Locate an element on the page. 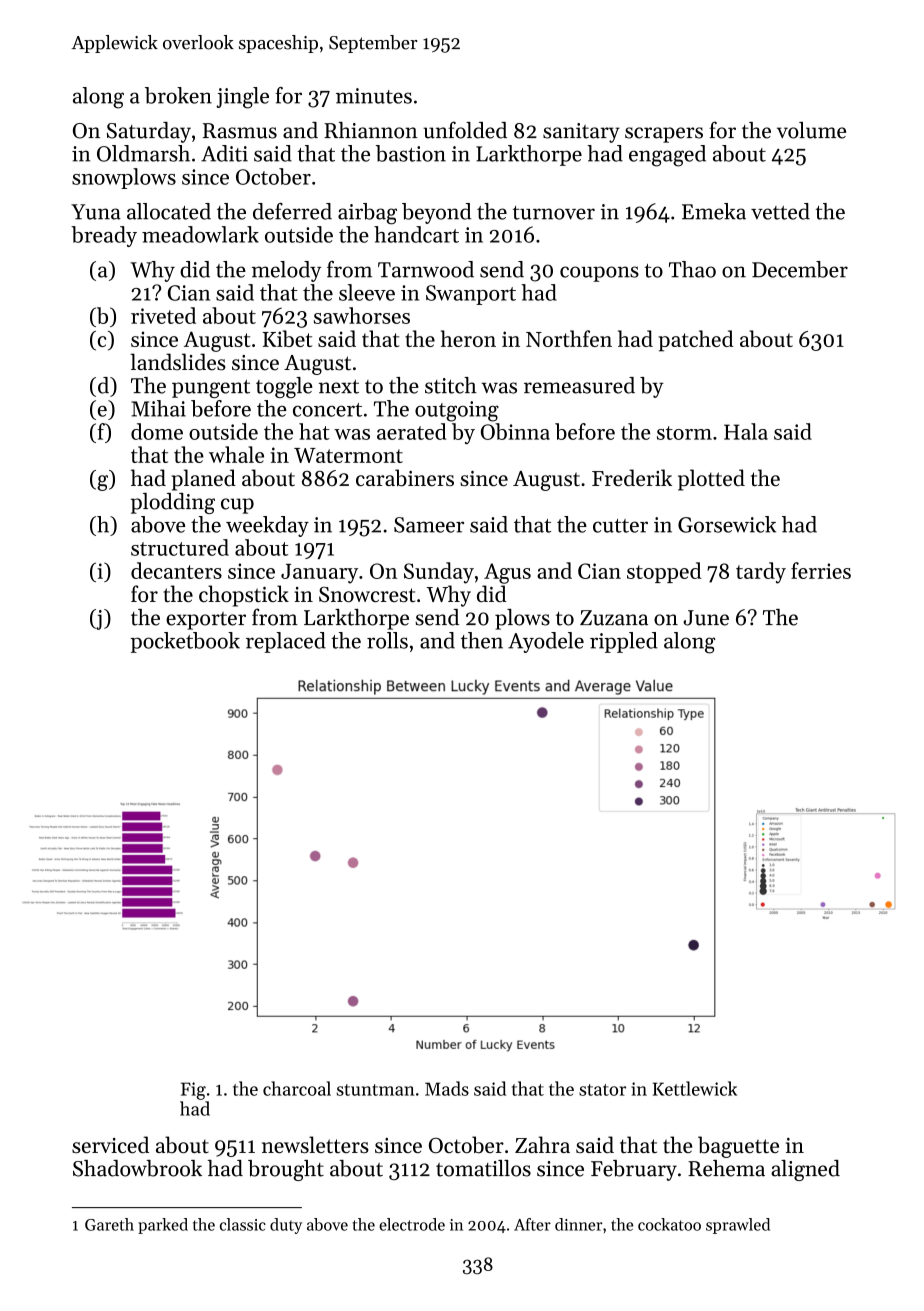  ferries is located at coordinates (821, 570).
